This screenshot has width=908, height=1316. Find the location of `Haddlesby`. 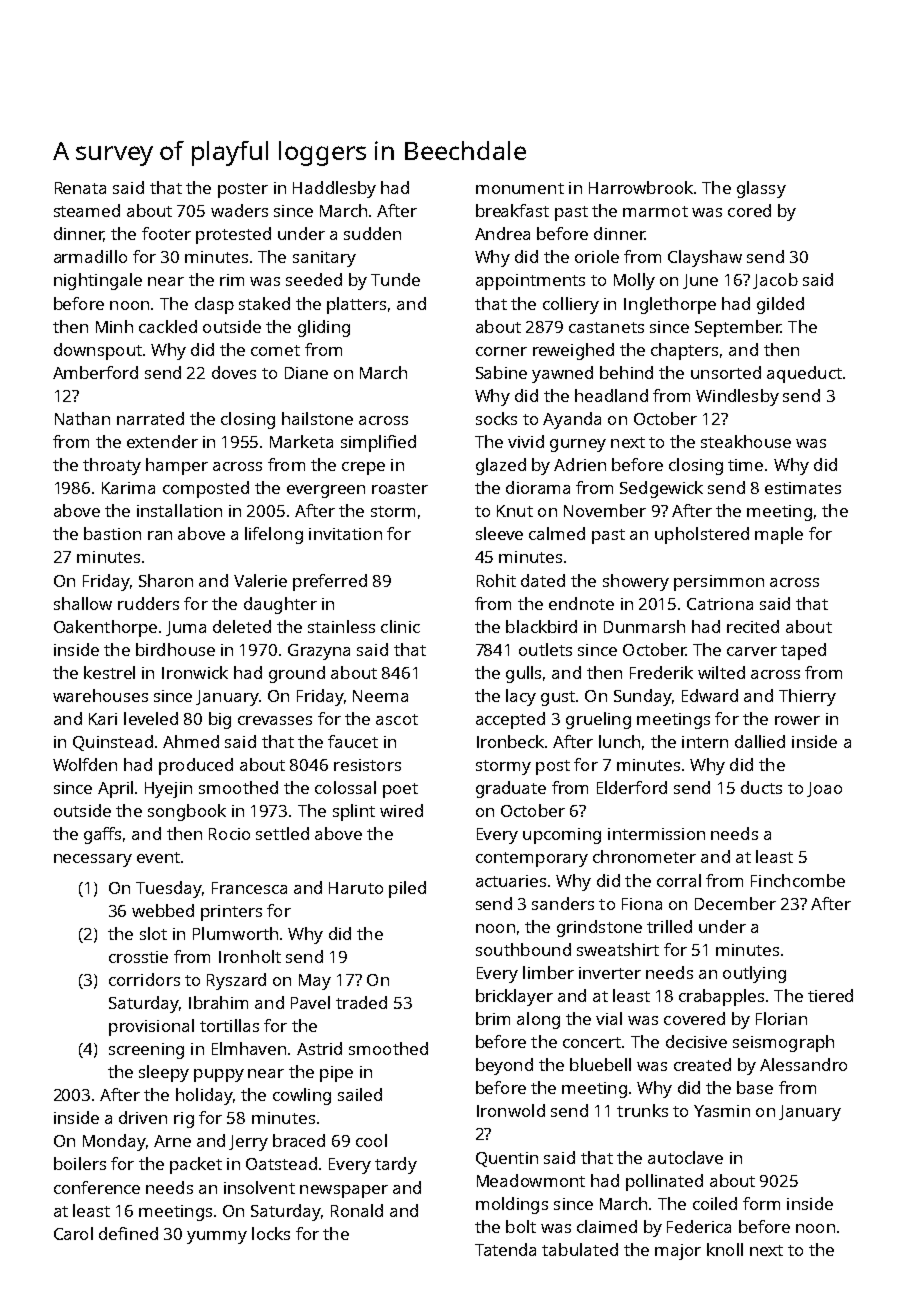

Haddlesby is located at coordinates (334, 189).
